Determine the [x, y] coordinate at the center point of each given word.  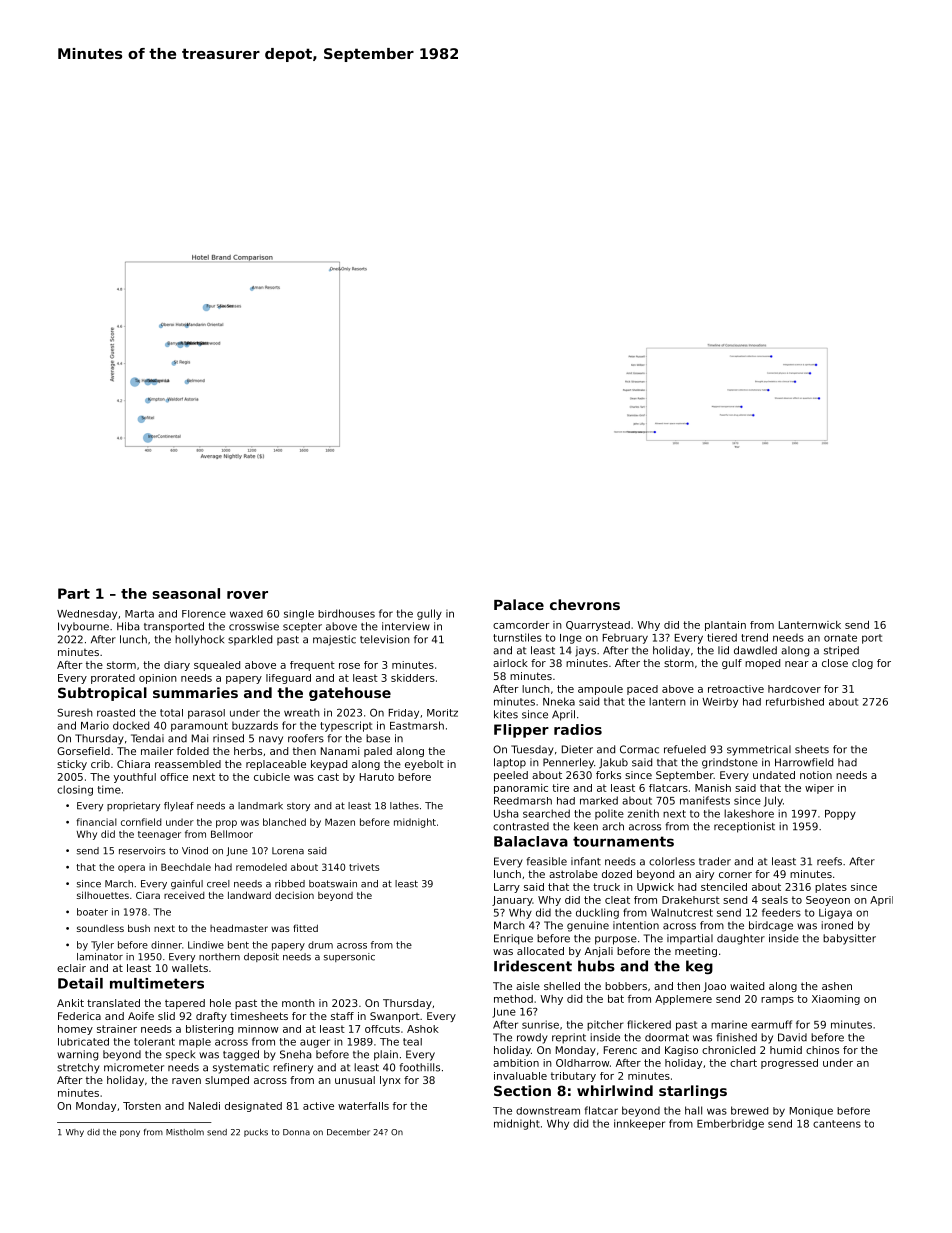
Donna [296, 1132]
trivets [364, 867]
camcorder [521, 625]
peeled [511, 776]
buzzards [255, 725]
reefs [829, 861]
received [184, 895]
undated [774, 775]
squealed [217, 666]
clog [862, 664]
